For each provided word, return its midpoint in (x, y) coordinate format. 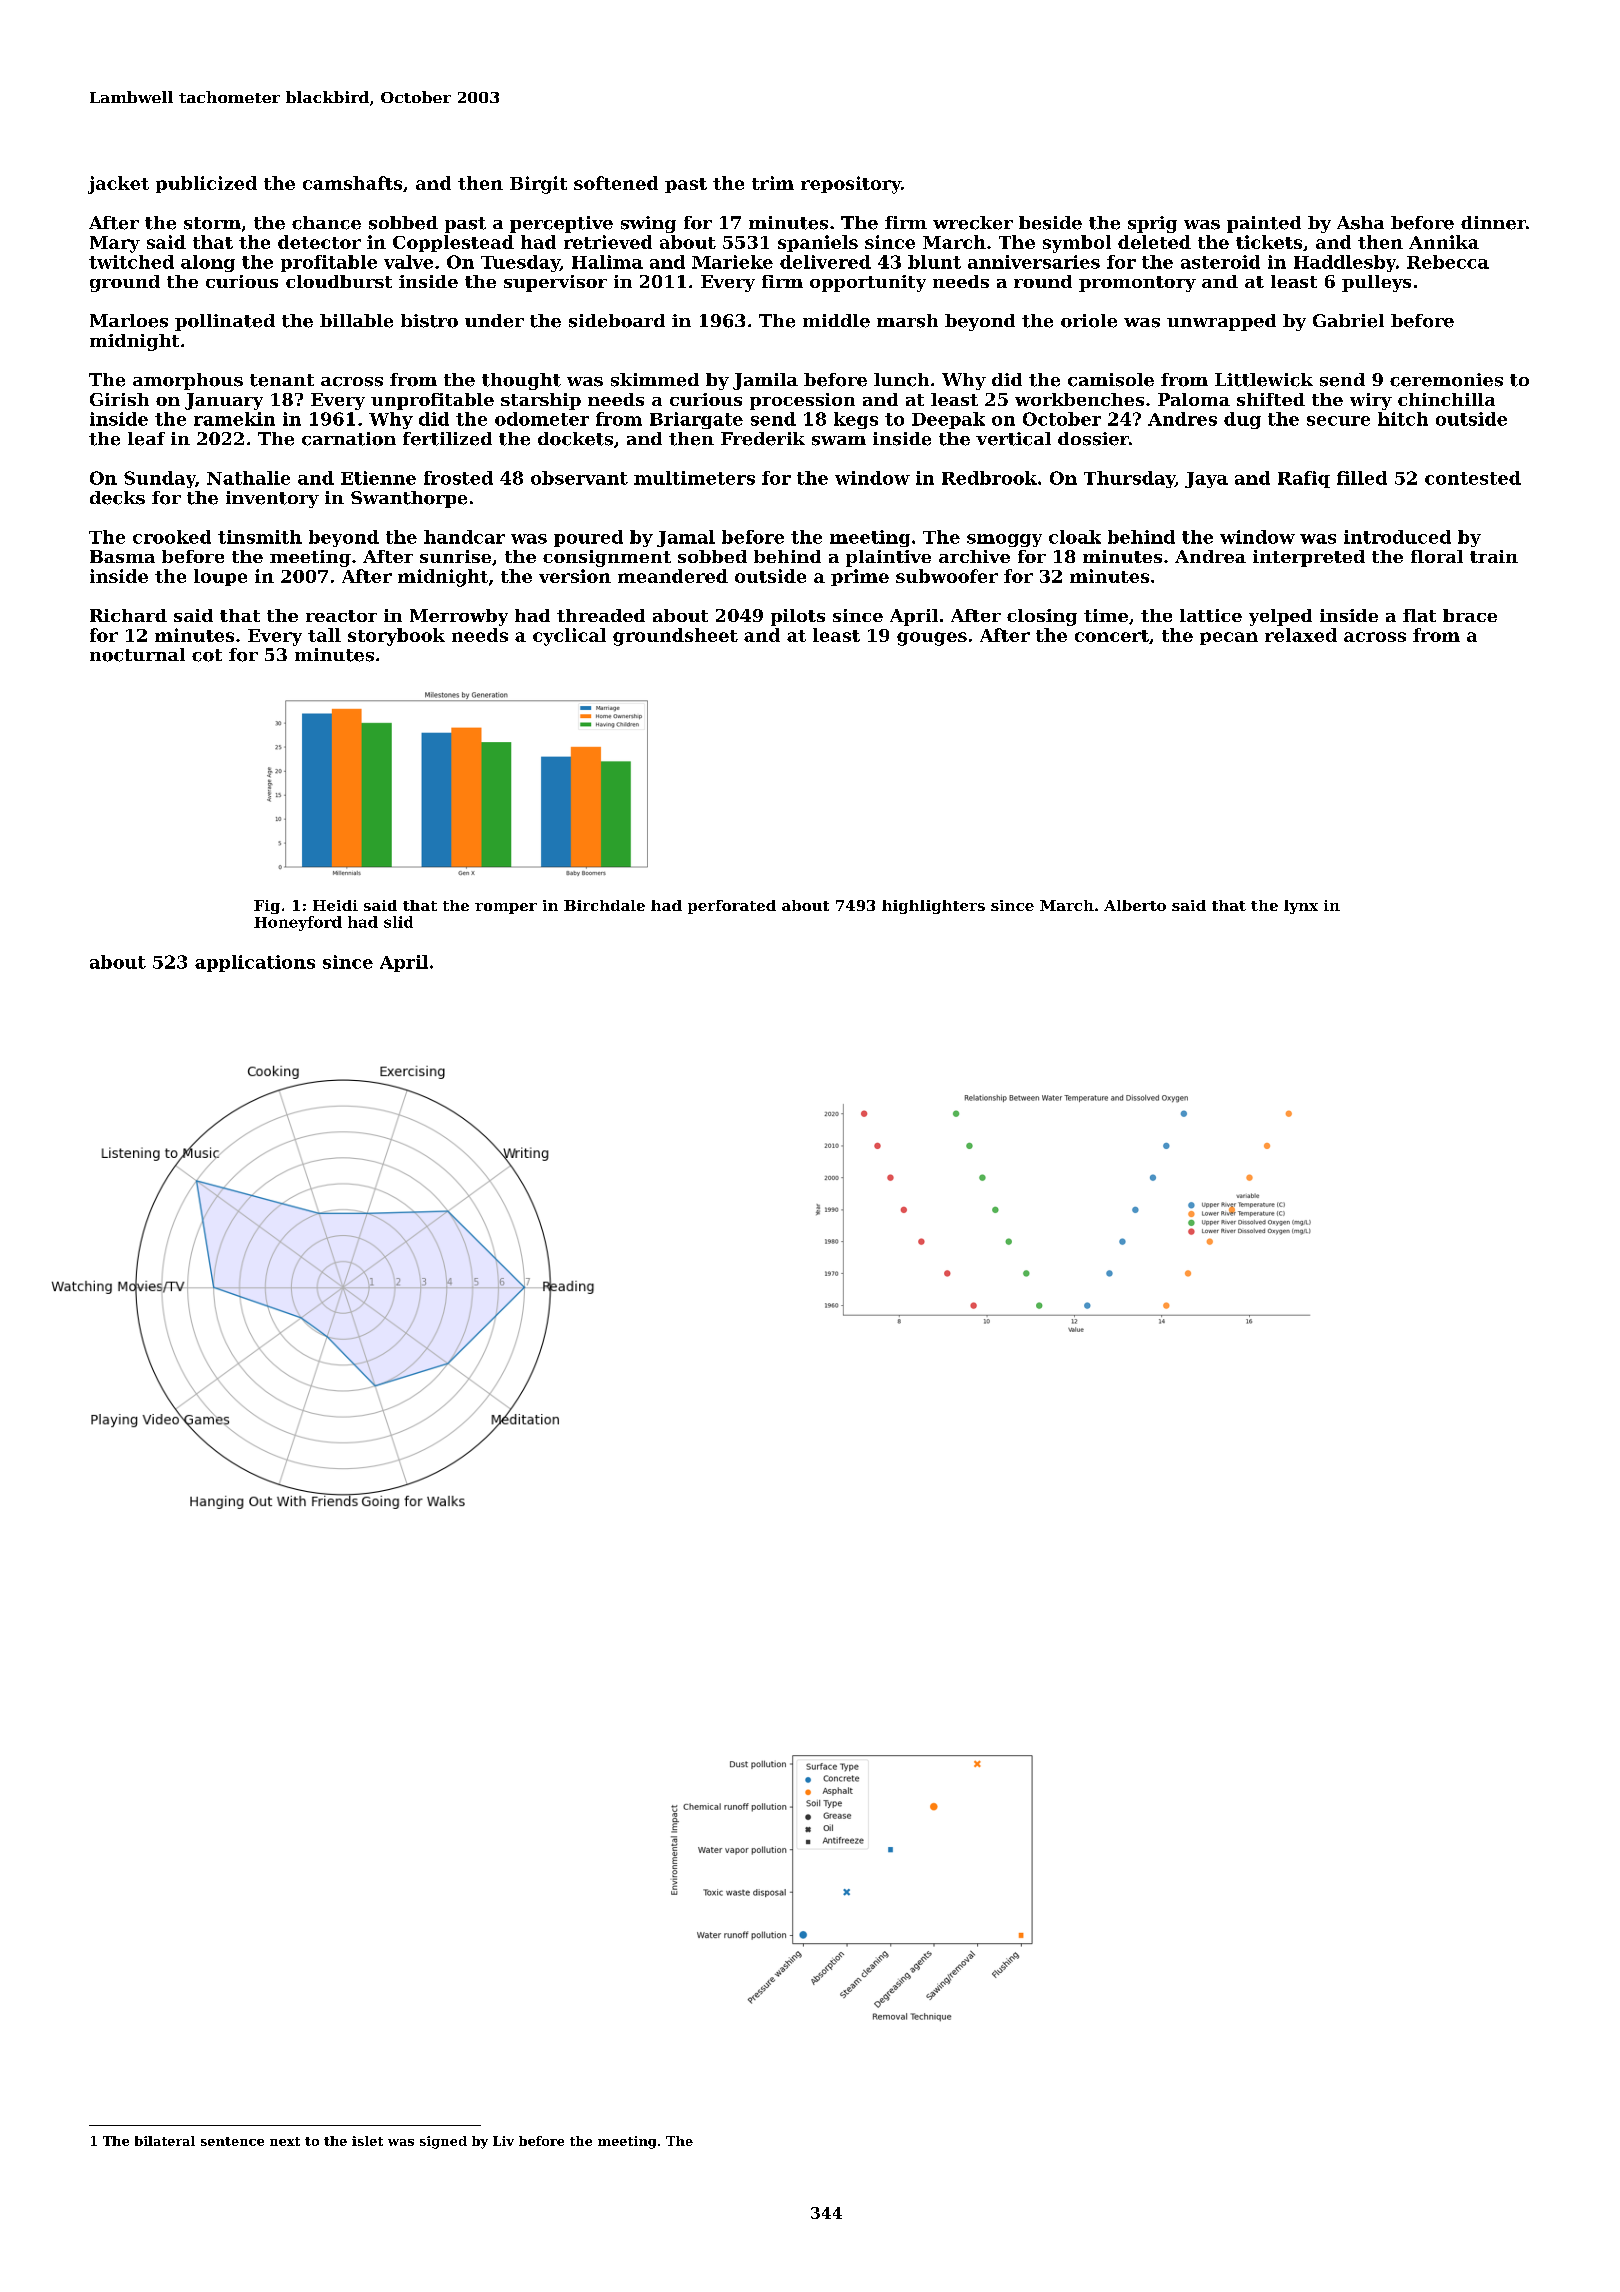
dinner (1493, 223)
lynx (1301, 907)
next (285, 2141)
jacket (118, 185)
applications (255, 963)
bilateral (165, 2141)
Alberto (1135, 905)
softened (616, 183)
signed (443, 2142)
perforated (732, 907)
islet (367, 2141)
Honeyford (298, 923)
